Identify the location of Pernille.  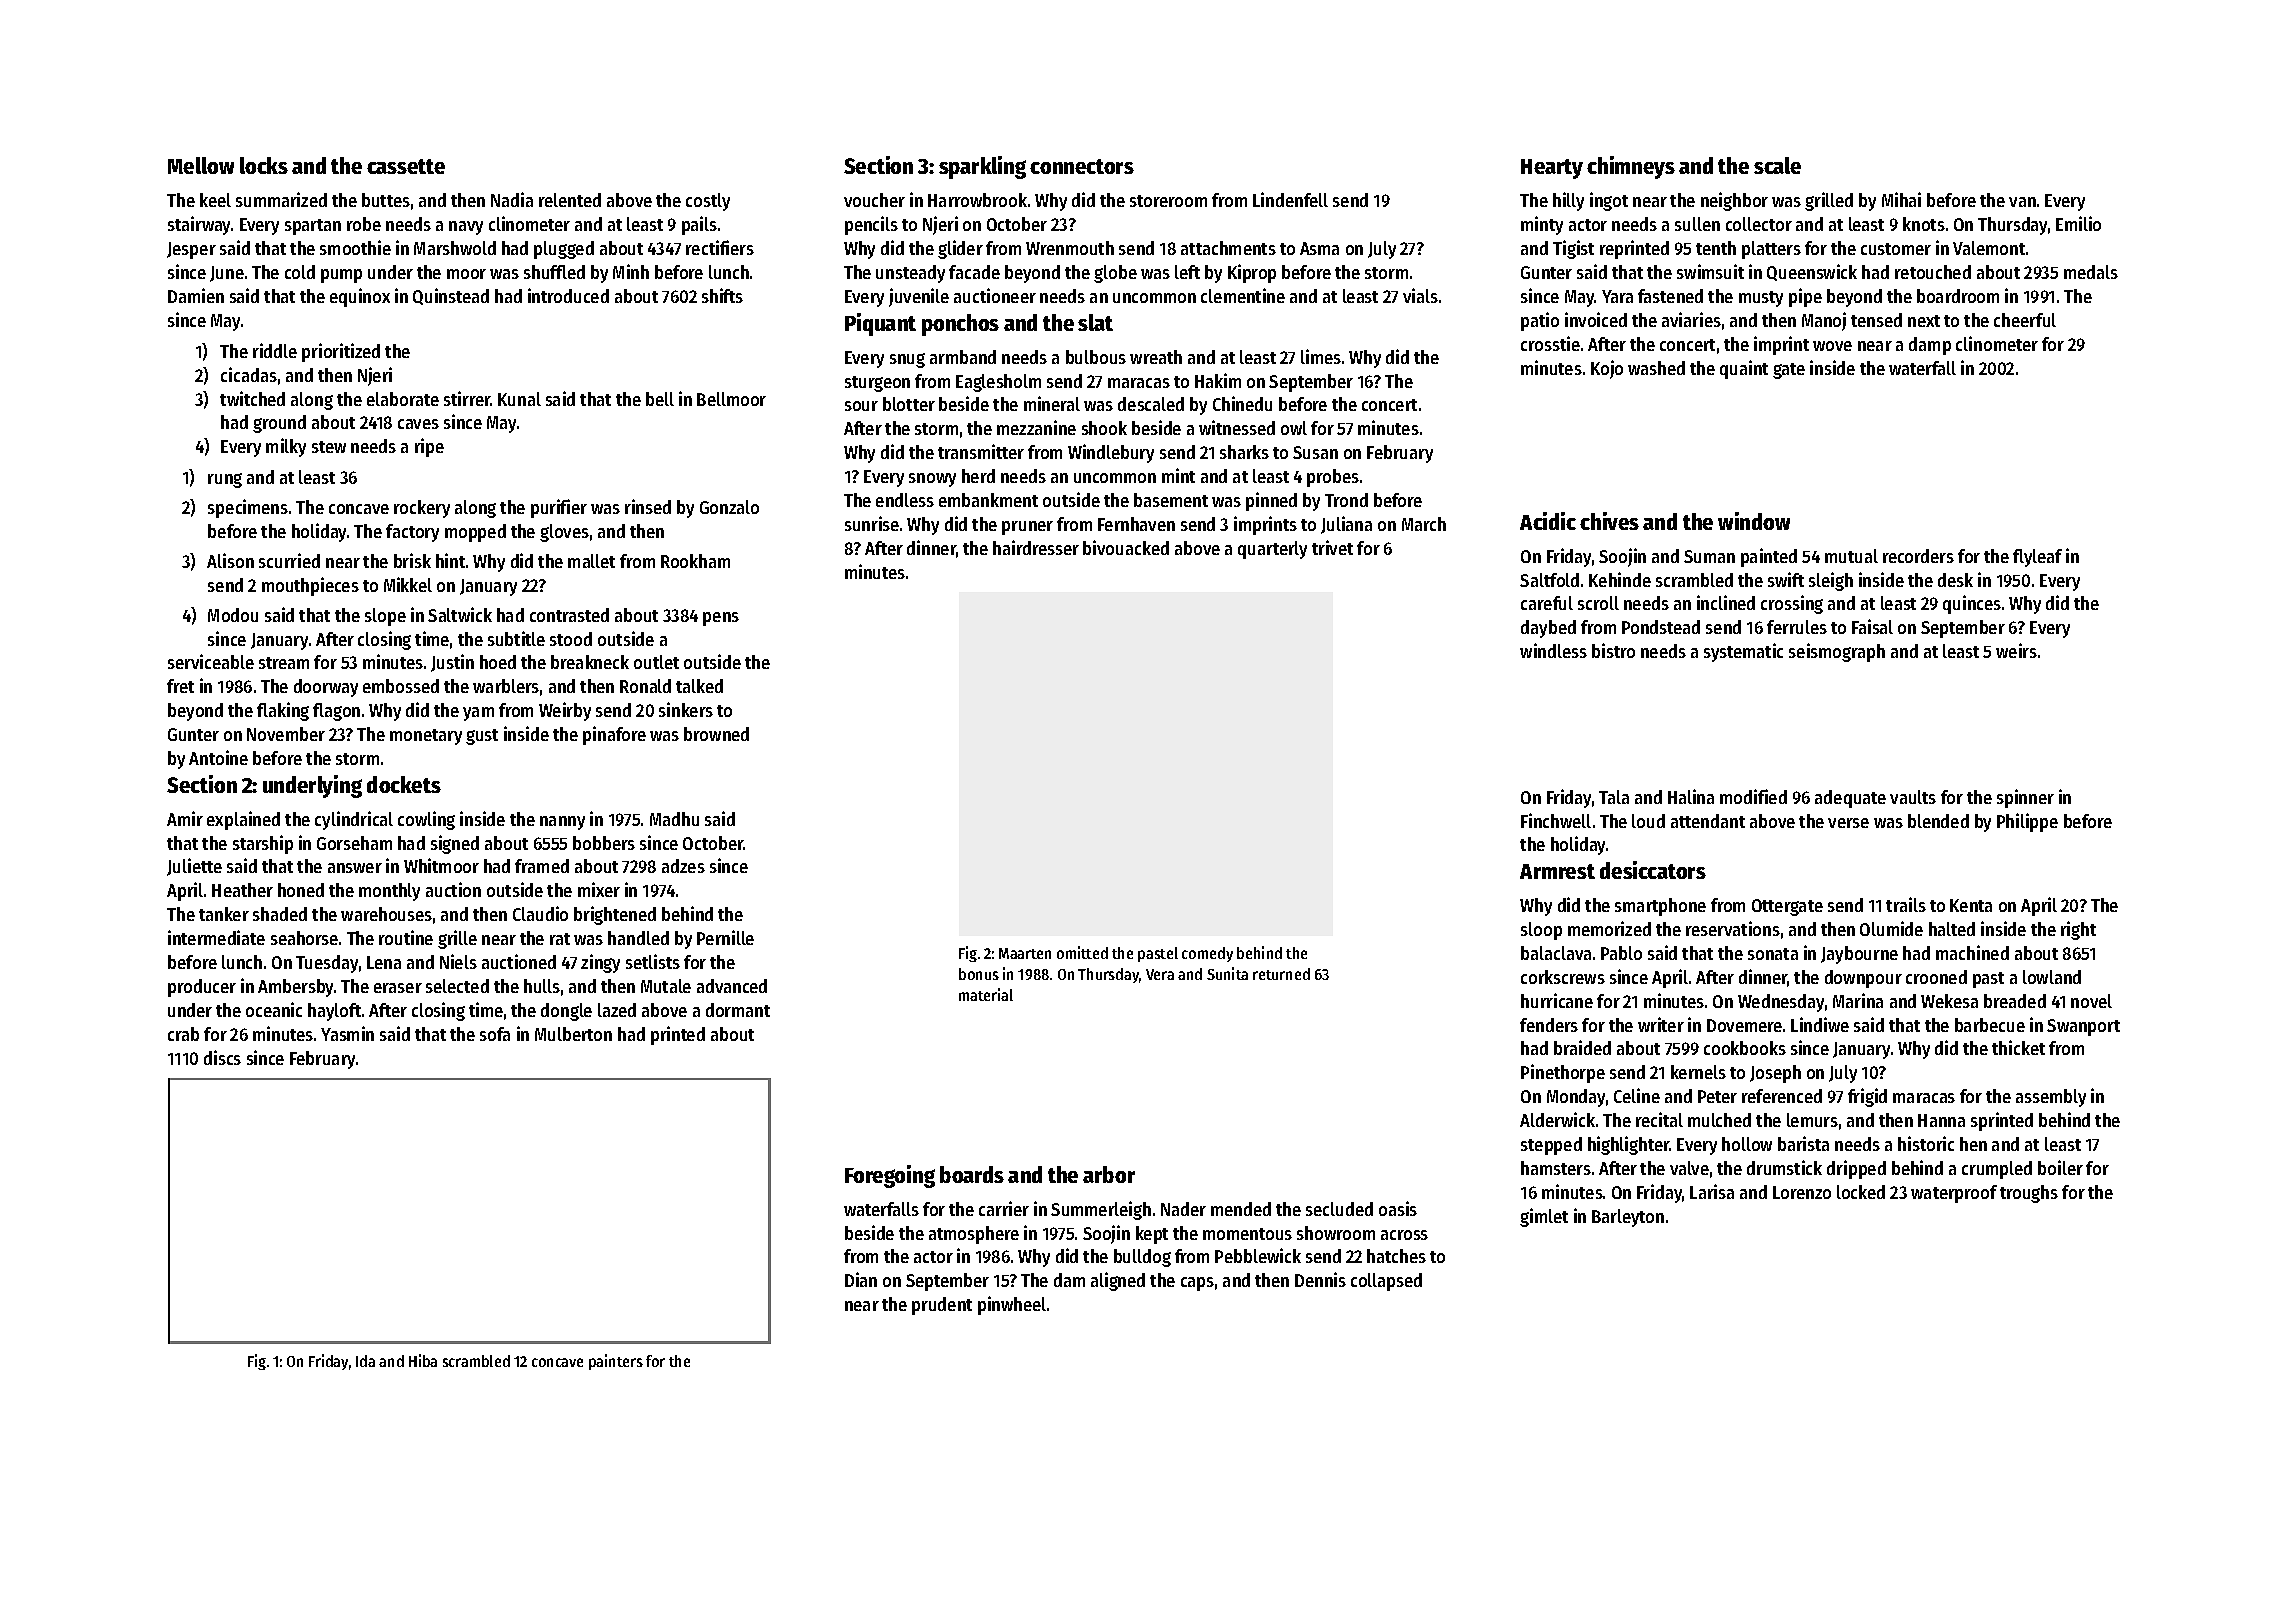
(725, 937).
